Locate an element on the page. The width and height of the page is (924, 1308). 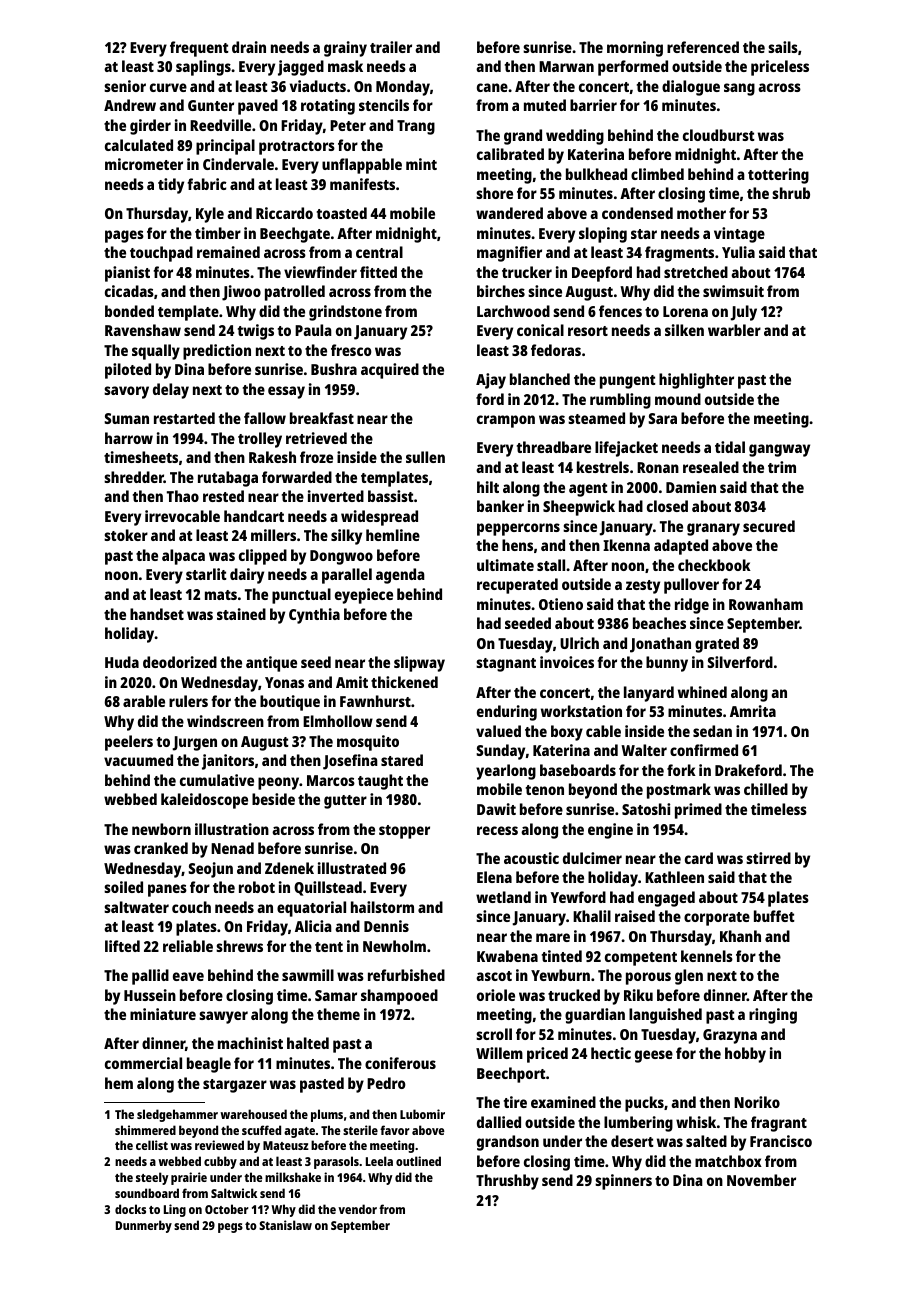
sails is located at coordinates (783, 47).
